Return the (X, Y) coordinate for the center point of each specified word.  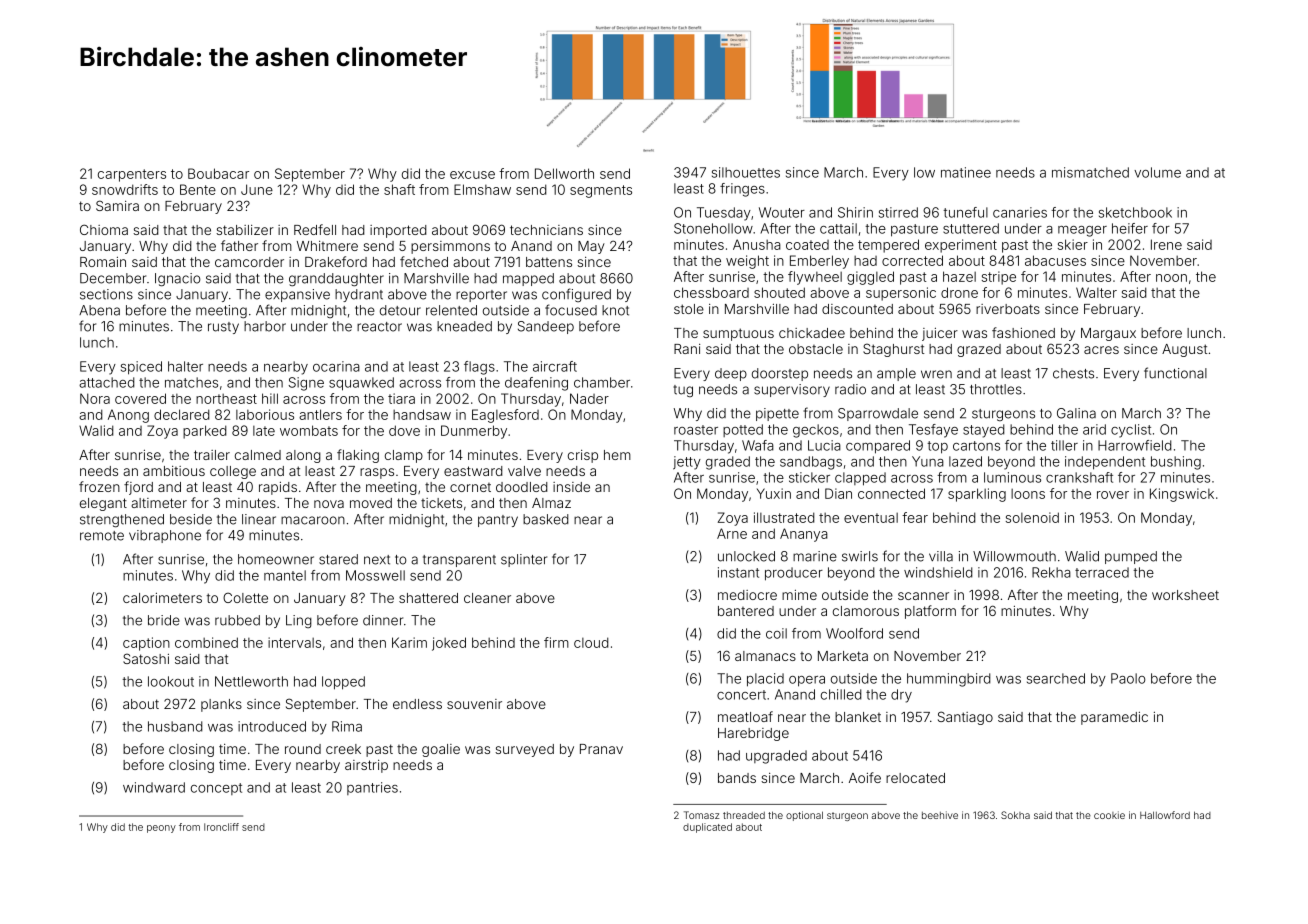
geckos (816, 431)
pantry (498, 521)
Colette (245, 597)
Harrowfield (1135, 445)
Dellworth (564, 173)
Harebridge (753, 734)
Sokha (1015, 815)
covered (140, 398)
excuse (472, 175)
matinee (966, 172)
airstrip (366, 766)
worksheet (1185, 595)
